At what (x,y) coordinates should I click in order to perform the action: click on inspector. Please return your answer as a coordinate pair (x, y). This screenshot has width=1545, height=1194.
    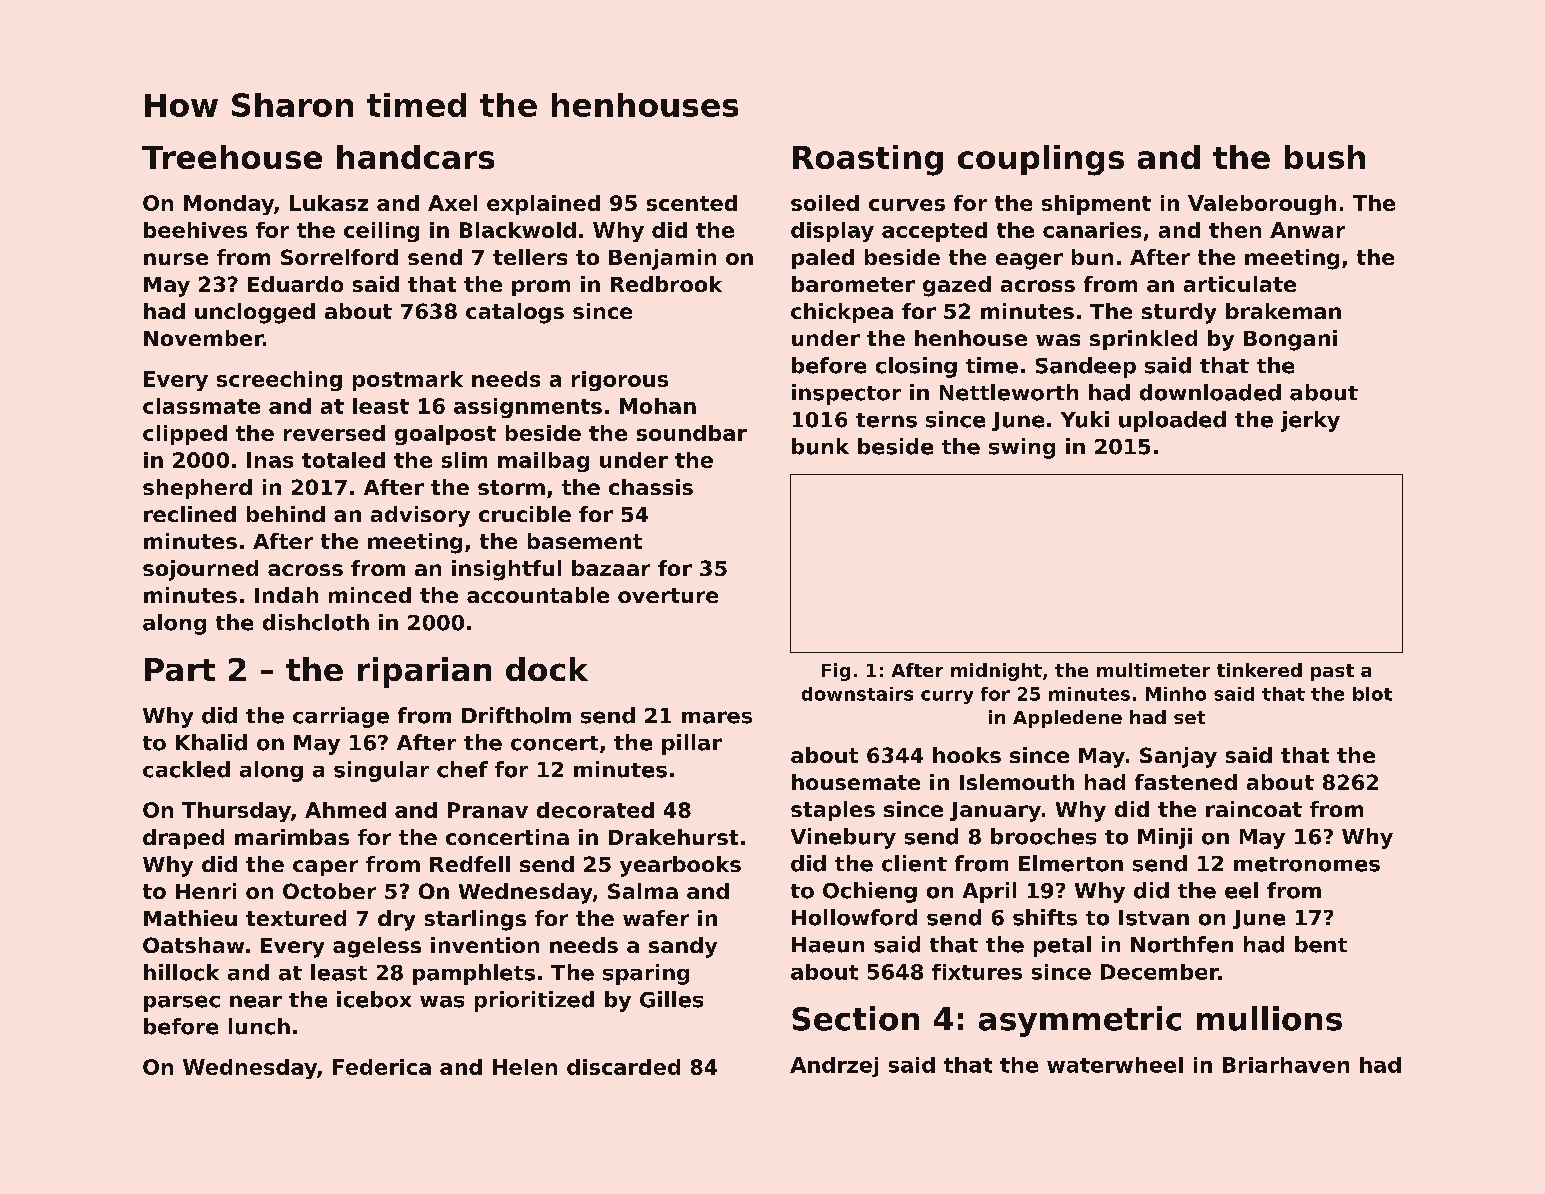
    Looking at the image, I should click on (846, 394).
